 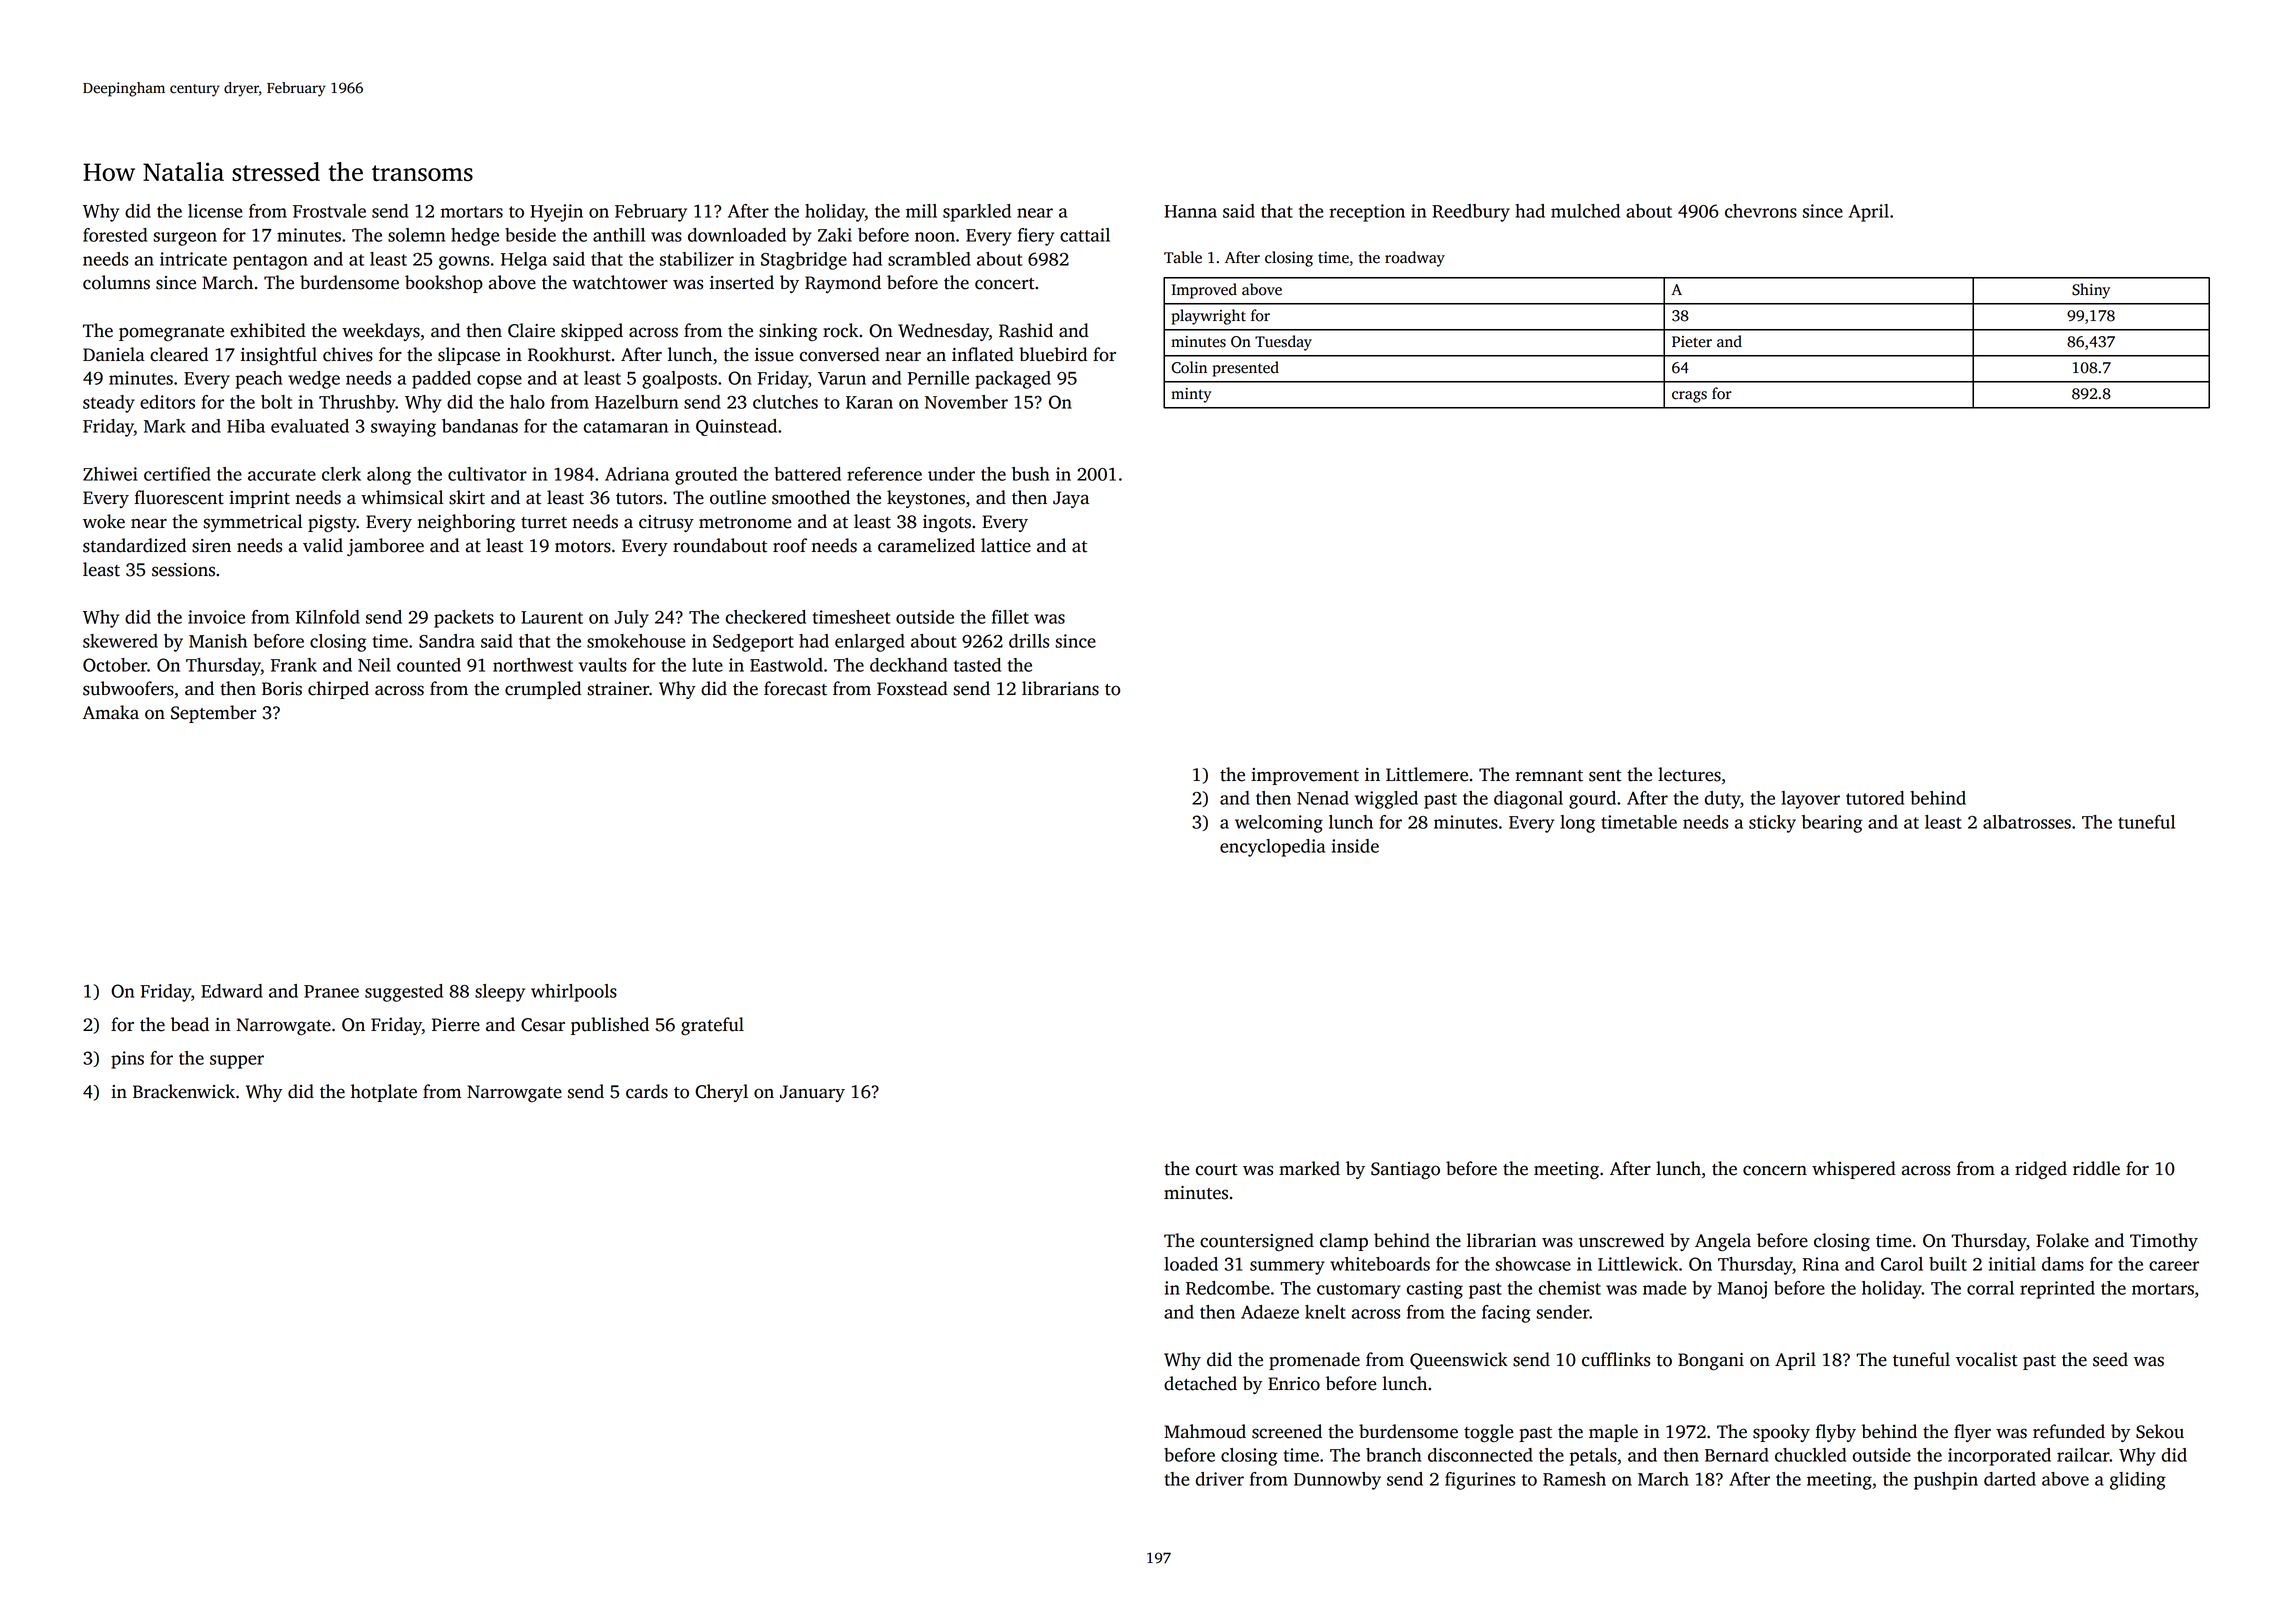 What do you see at coordinates (1689, 774) in the screenshot?
I see `lectures` at bounding box center [1689, 774].
